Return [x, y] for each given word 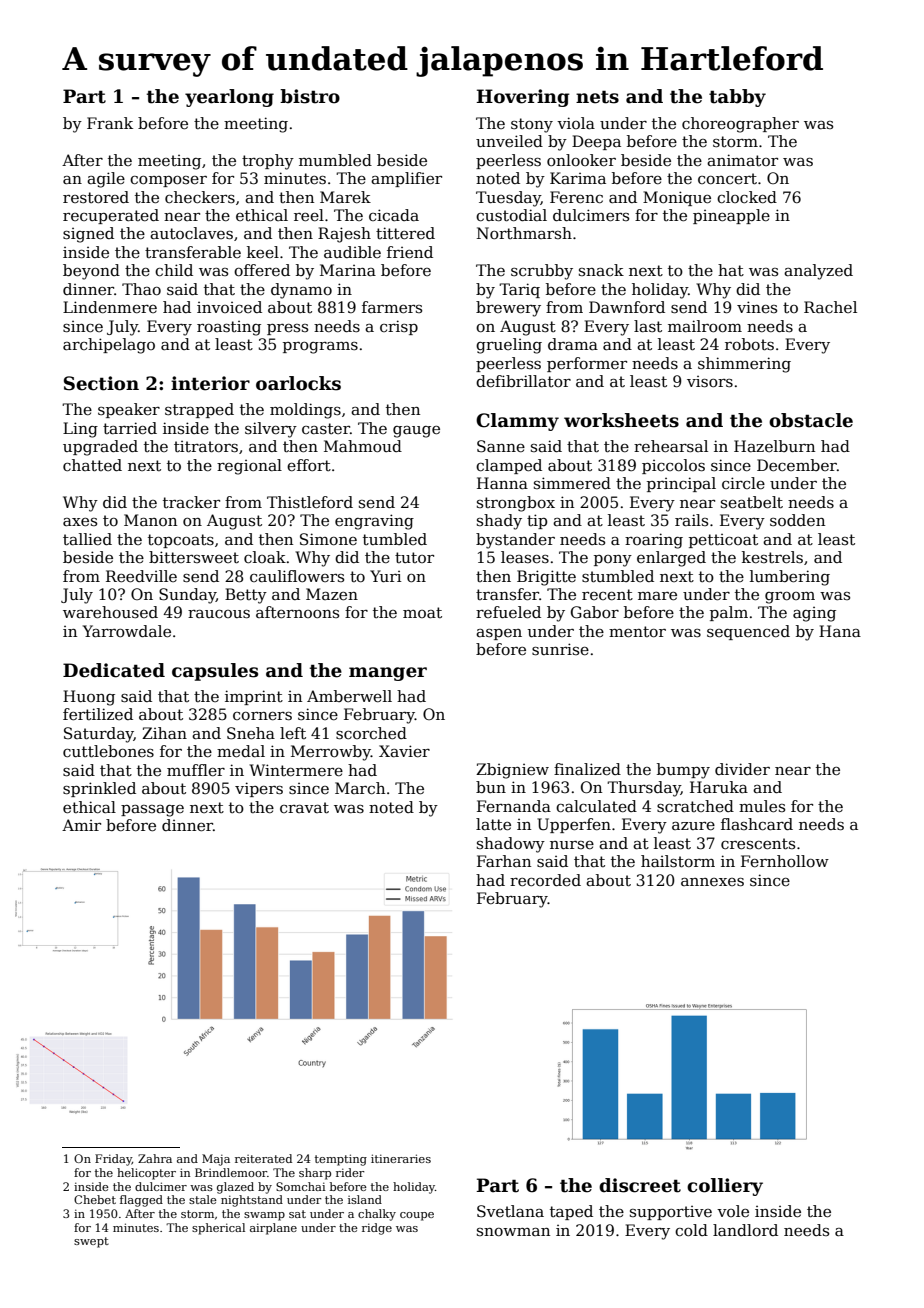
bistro [310, 96]
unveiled [509, 141]
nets [597, 97]
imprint [254, 697]
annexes [712, 882]
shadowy [511, 845]
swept [91, 1242]
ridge [377, 1229]
